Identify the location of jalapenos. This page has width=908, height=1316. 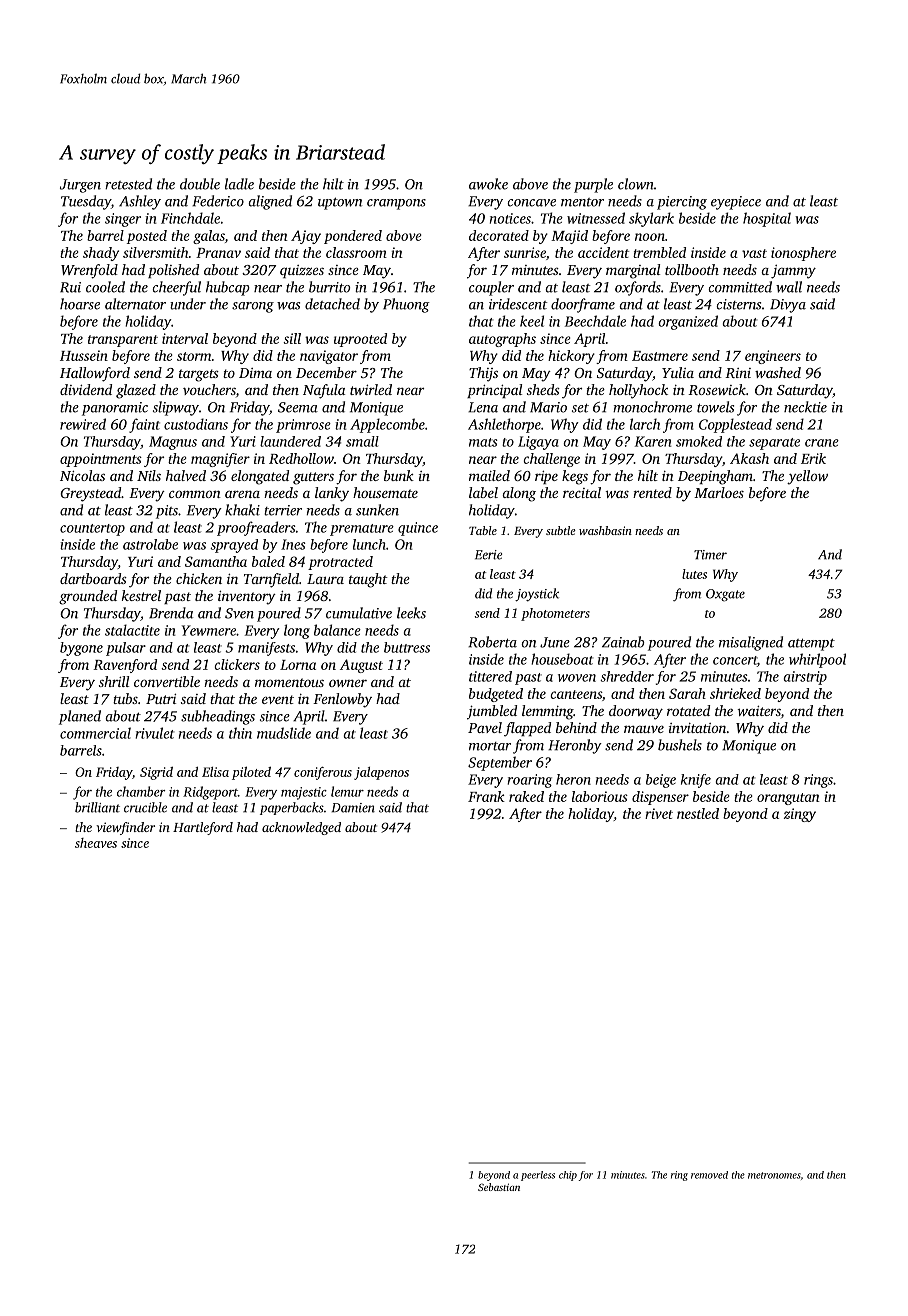
(381, 773).
